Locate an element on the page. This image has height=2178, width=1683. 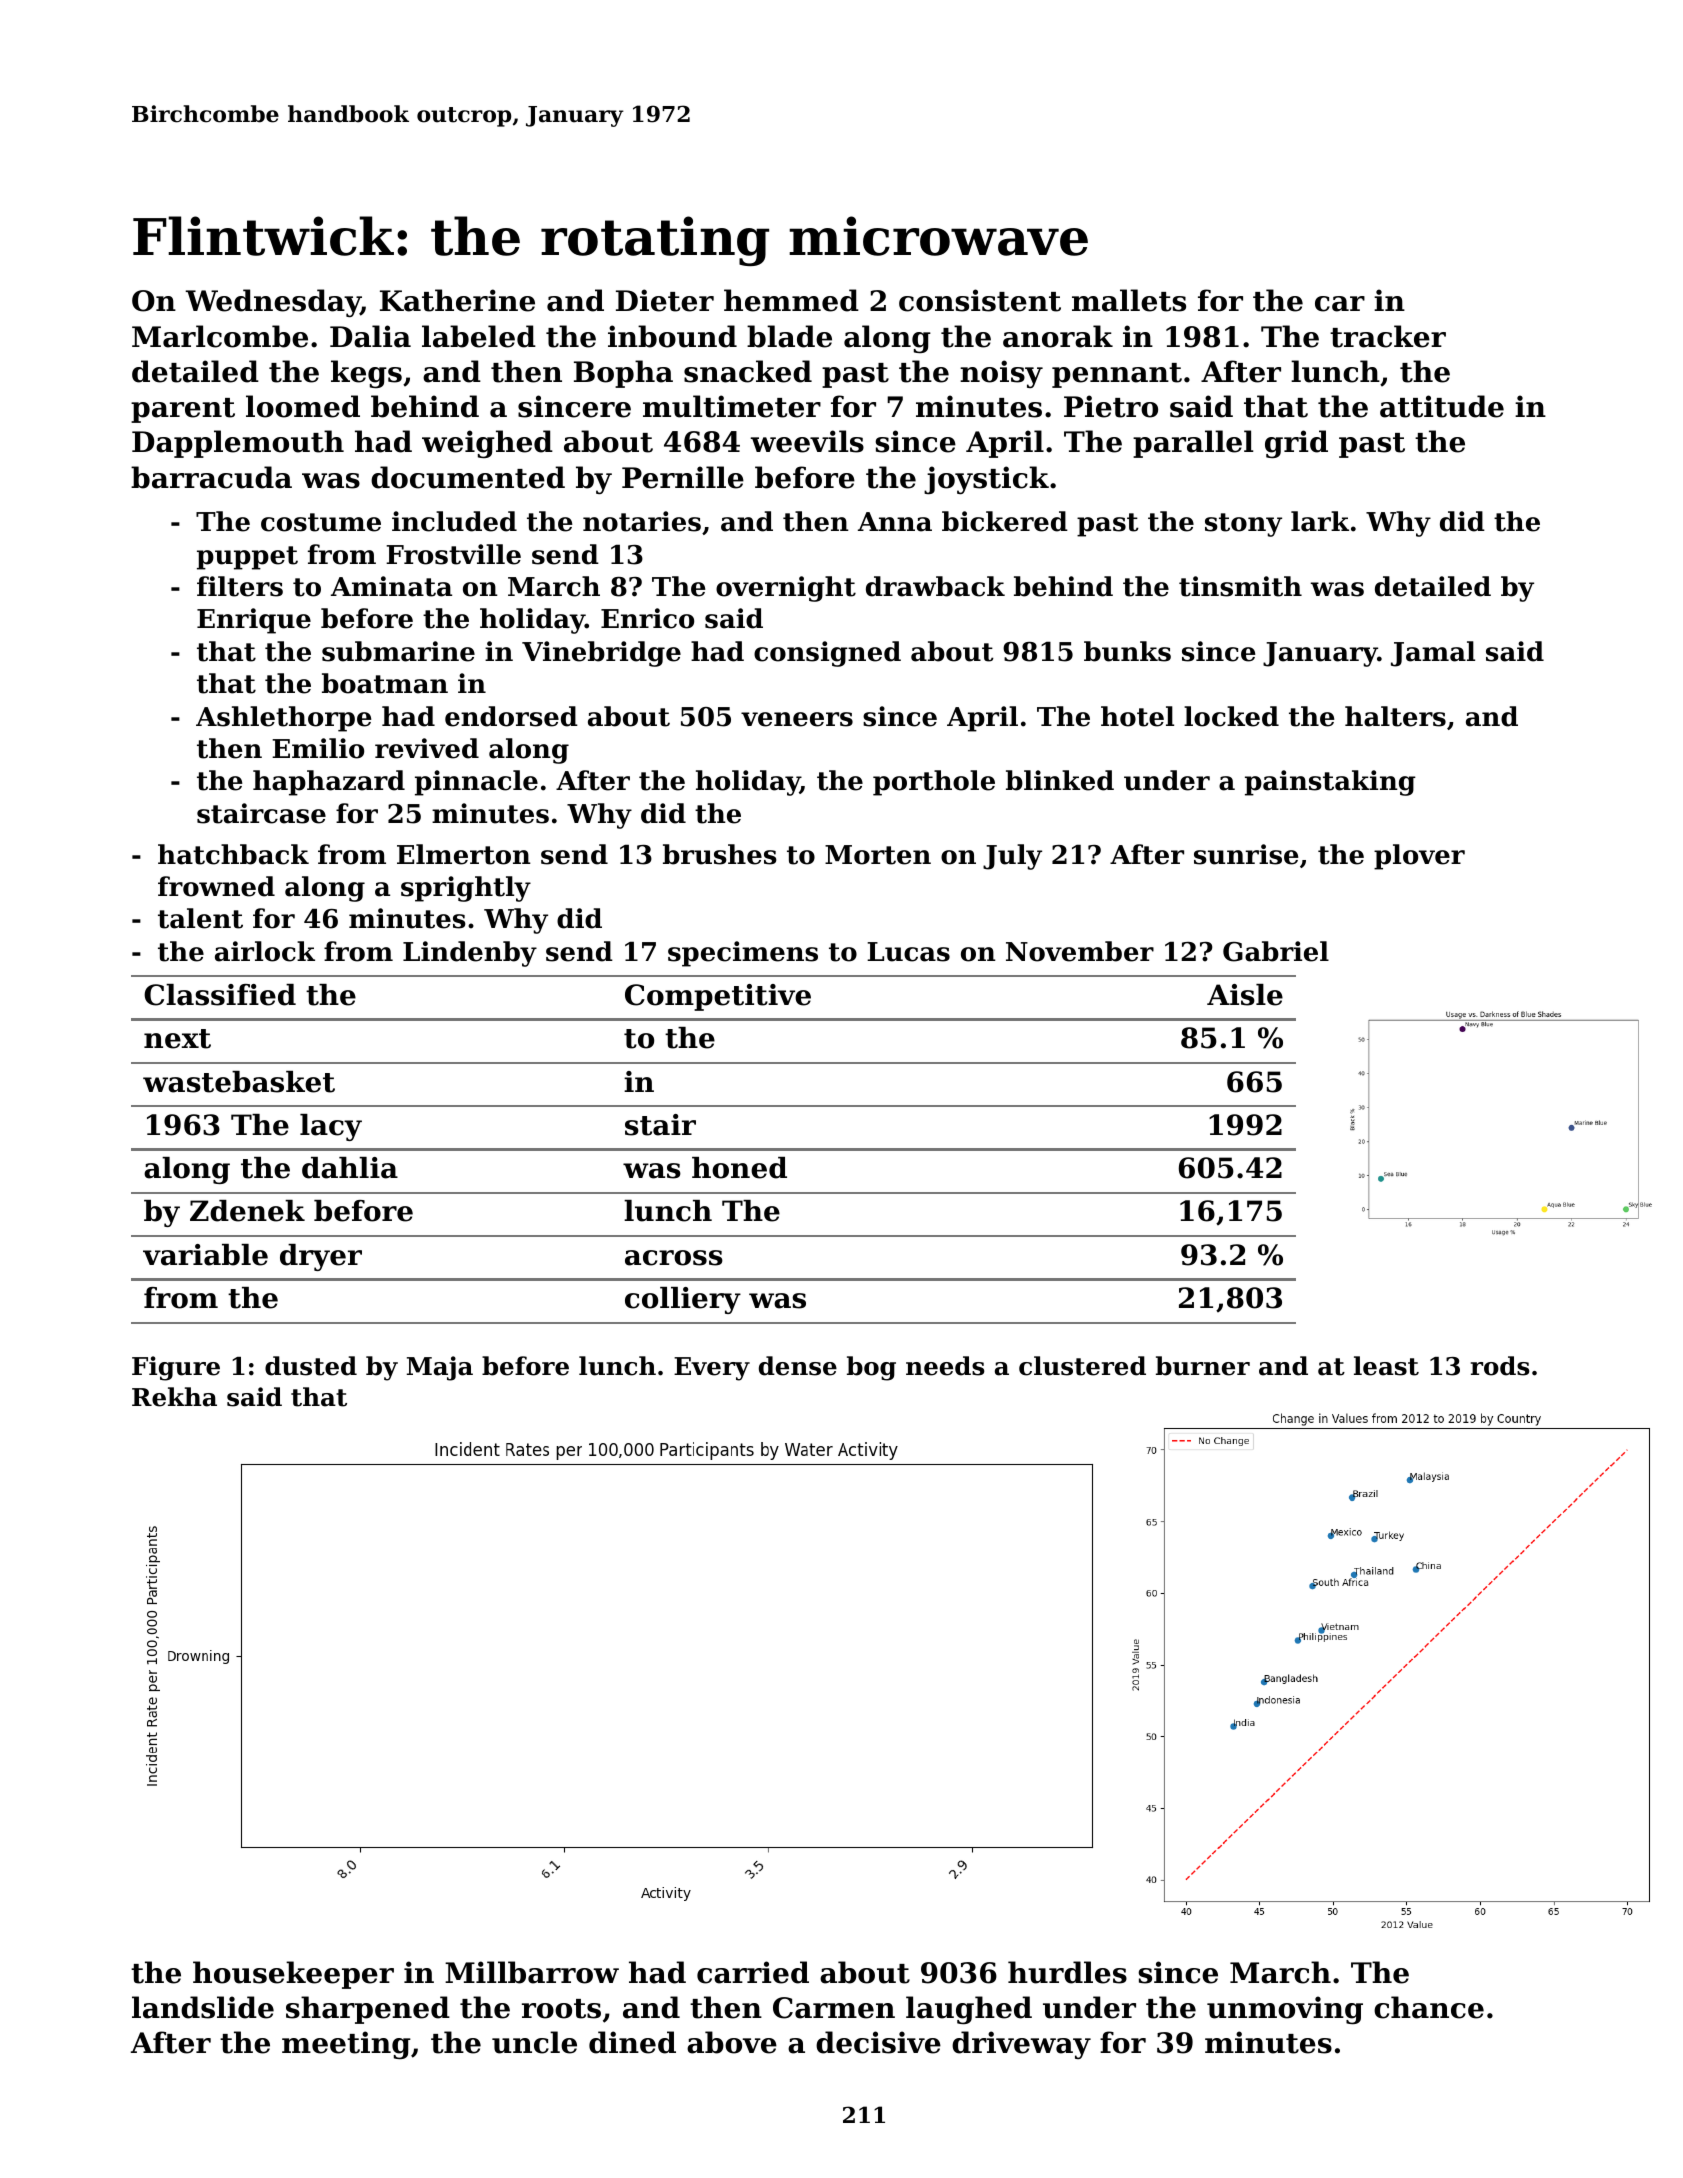
Aisle is located at coordinates (1245, 995).
